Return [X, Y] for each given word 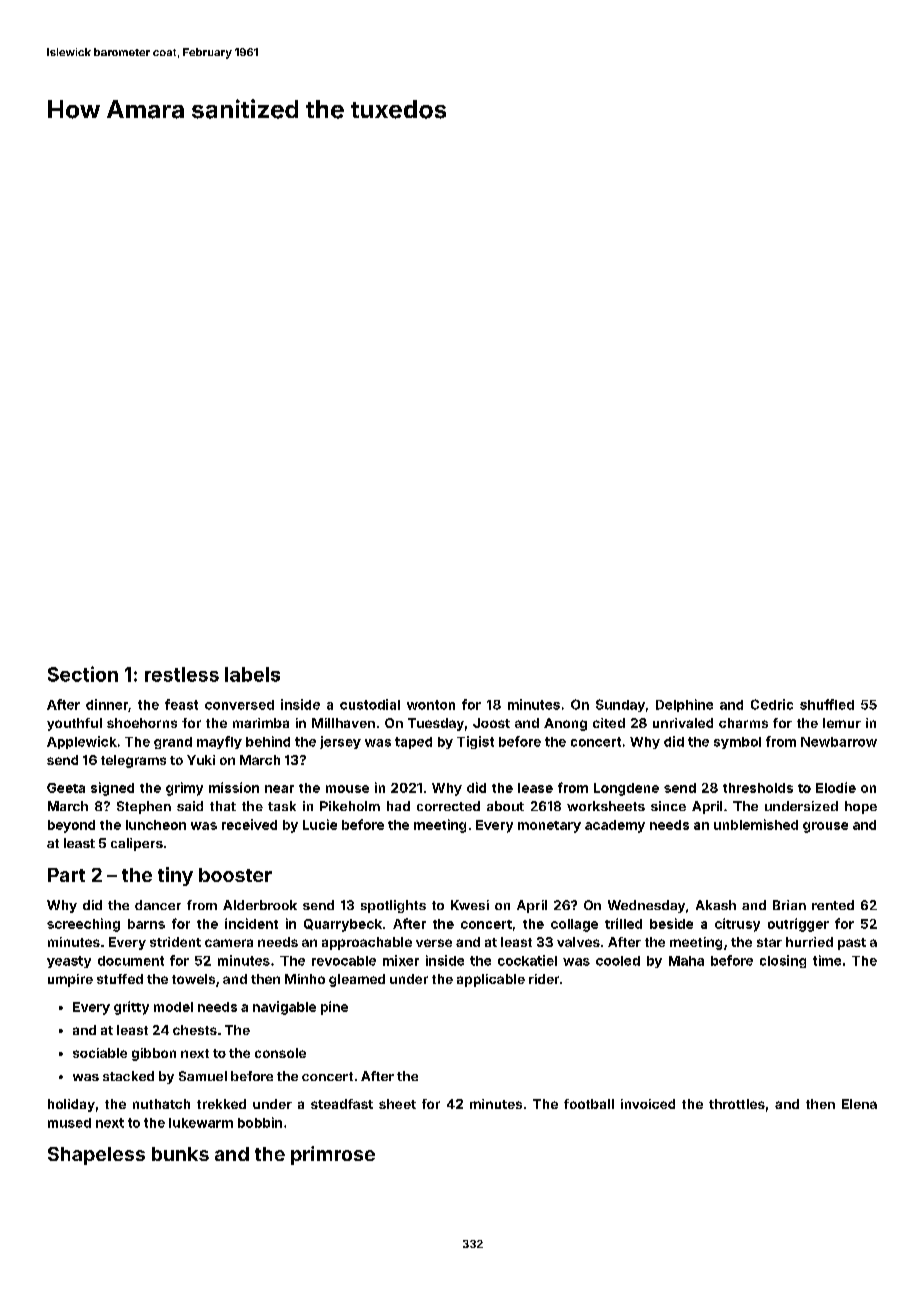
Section [83, 674]
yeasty [69, 962]
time [827, 960]
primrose [333, 1155]
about [505, 806]
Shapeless [96, 1156]
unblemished [756, 824]
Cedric [772, 704]
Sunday [620, 705]
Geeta [66, 788]
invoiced [648, 1104]
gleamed [357, 980]
